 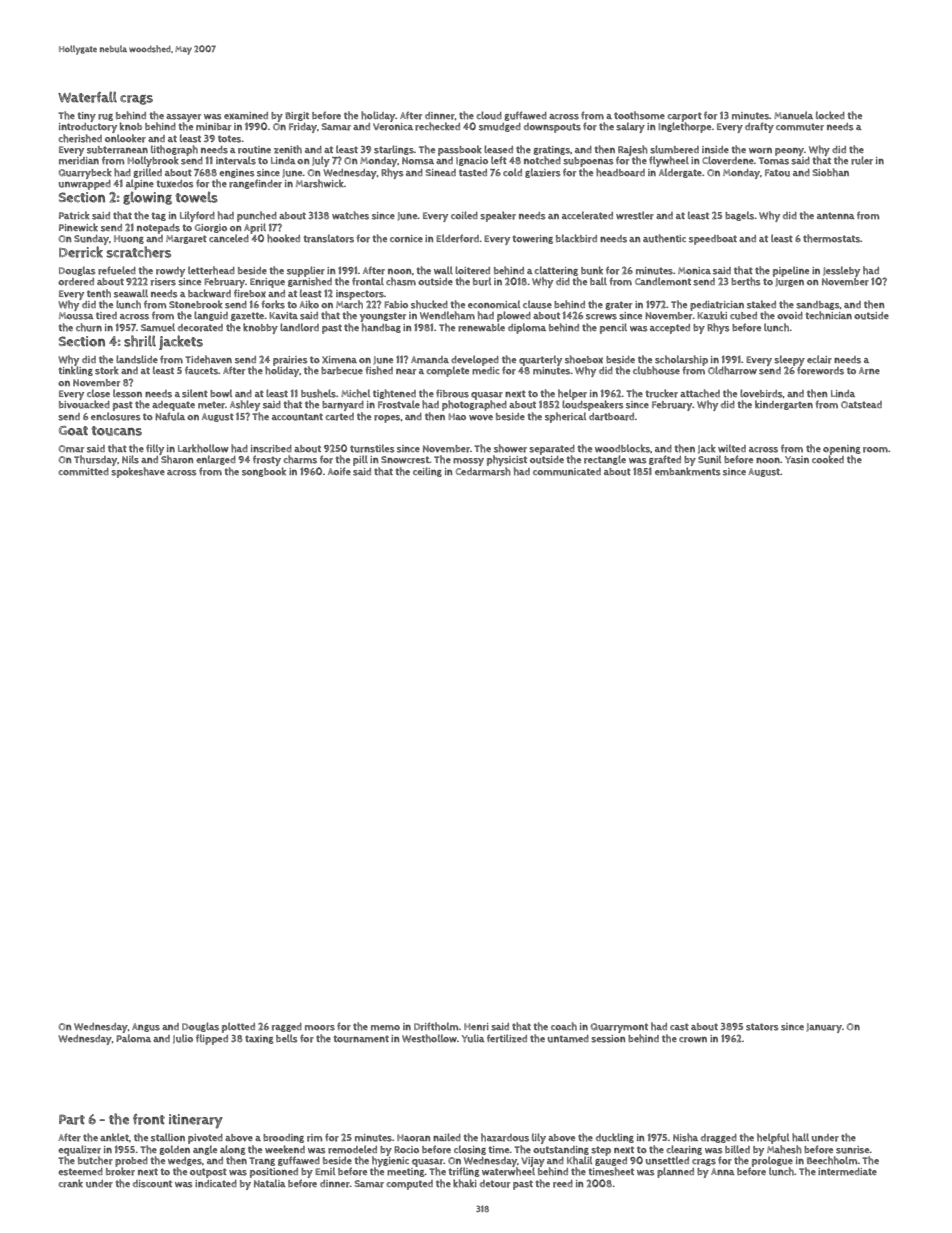 I want to click on memo, so click(x=385, y=1028).
